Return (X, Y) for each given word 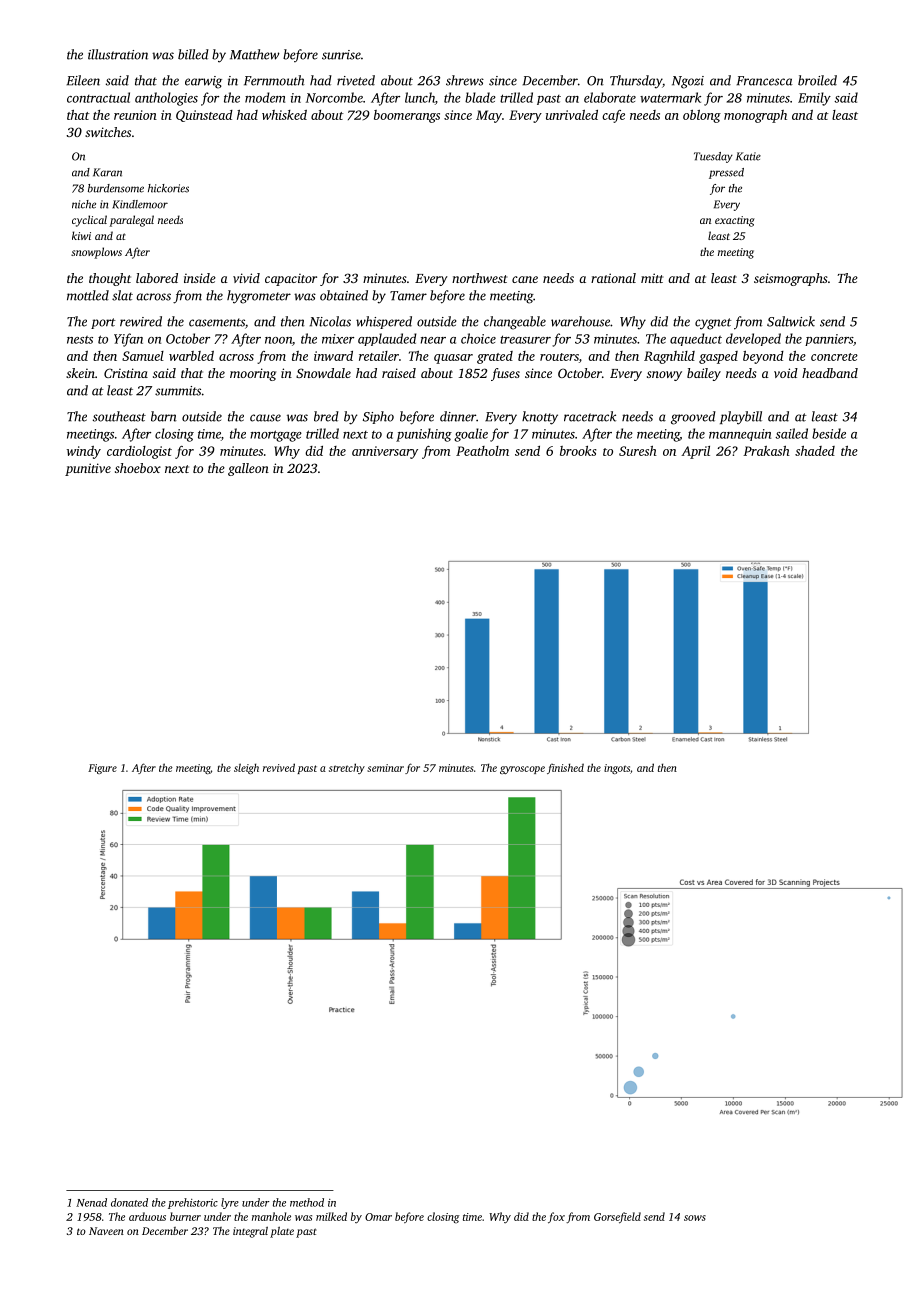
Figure (102, 769)
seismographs (791, 279)
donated (129, 1202)
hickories (168, 188)
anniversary (385, 452)
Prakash (766, 451)
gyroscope (522, 770)
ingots (617, 769)
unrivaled (572, 115)
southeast (119, 416)
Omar (378, 1217)
